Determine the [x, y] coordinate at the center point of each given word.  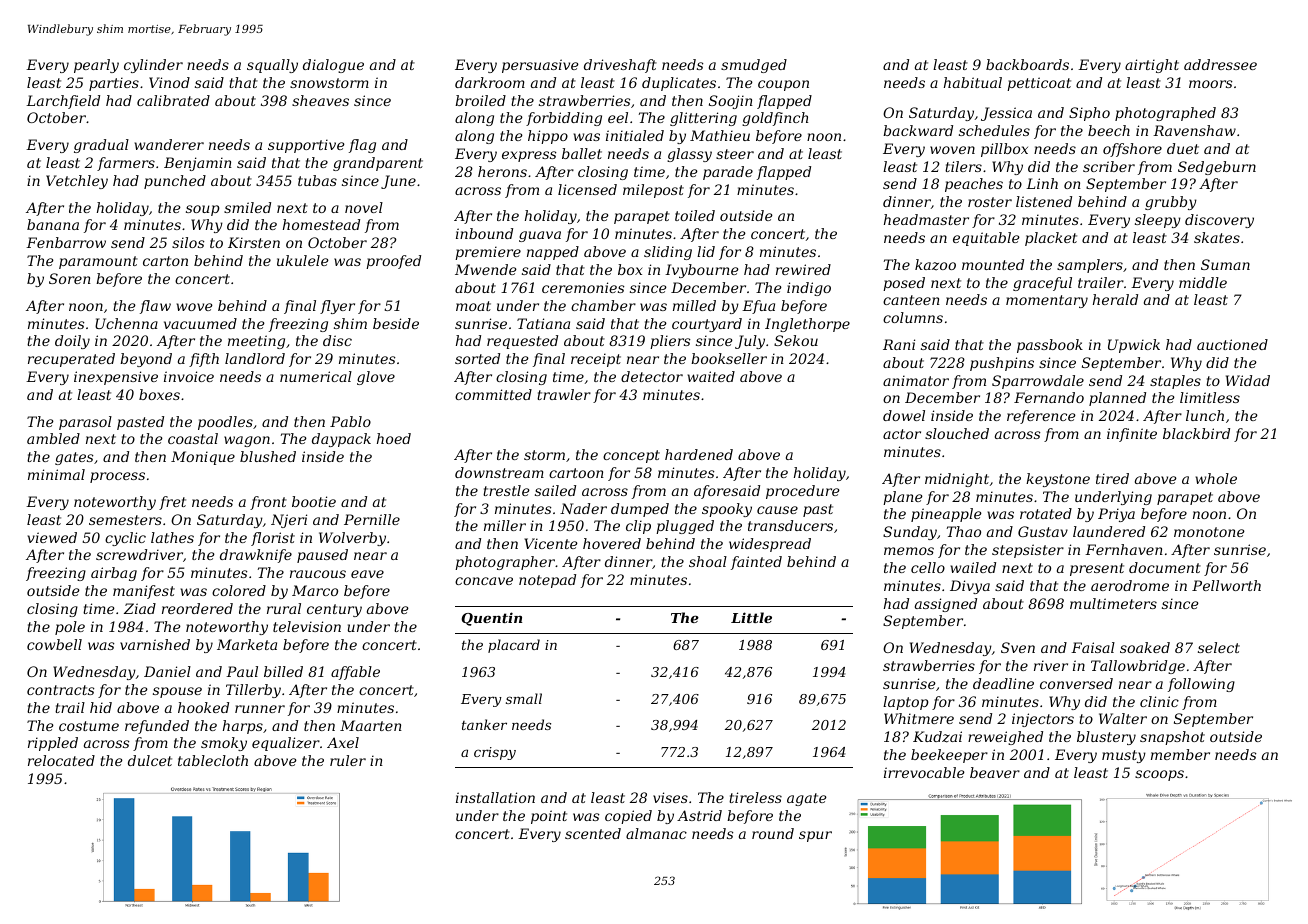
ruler [348, 760]
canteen [911, 300]
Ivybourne [702, 271]
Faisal [1093, 647]
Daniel [167, 671]
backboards [1027, 64]
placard [514, 646]
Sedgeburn [1217, 168]
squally [272, 66]
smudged [754, 66]
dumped [640, 510]
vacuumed [200, 323]
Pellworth [1226, 585]
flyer [337, 307]
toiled [695, 215]
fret [172, 503]
